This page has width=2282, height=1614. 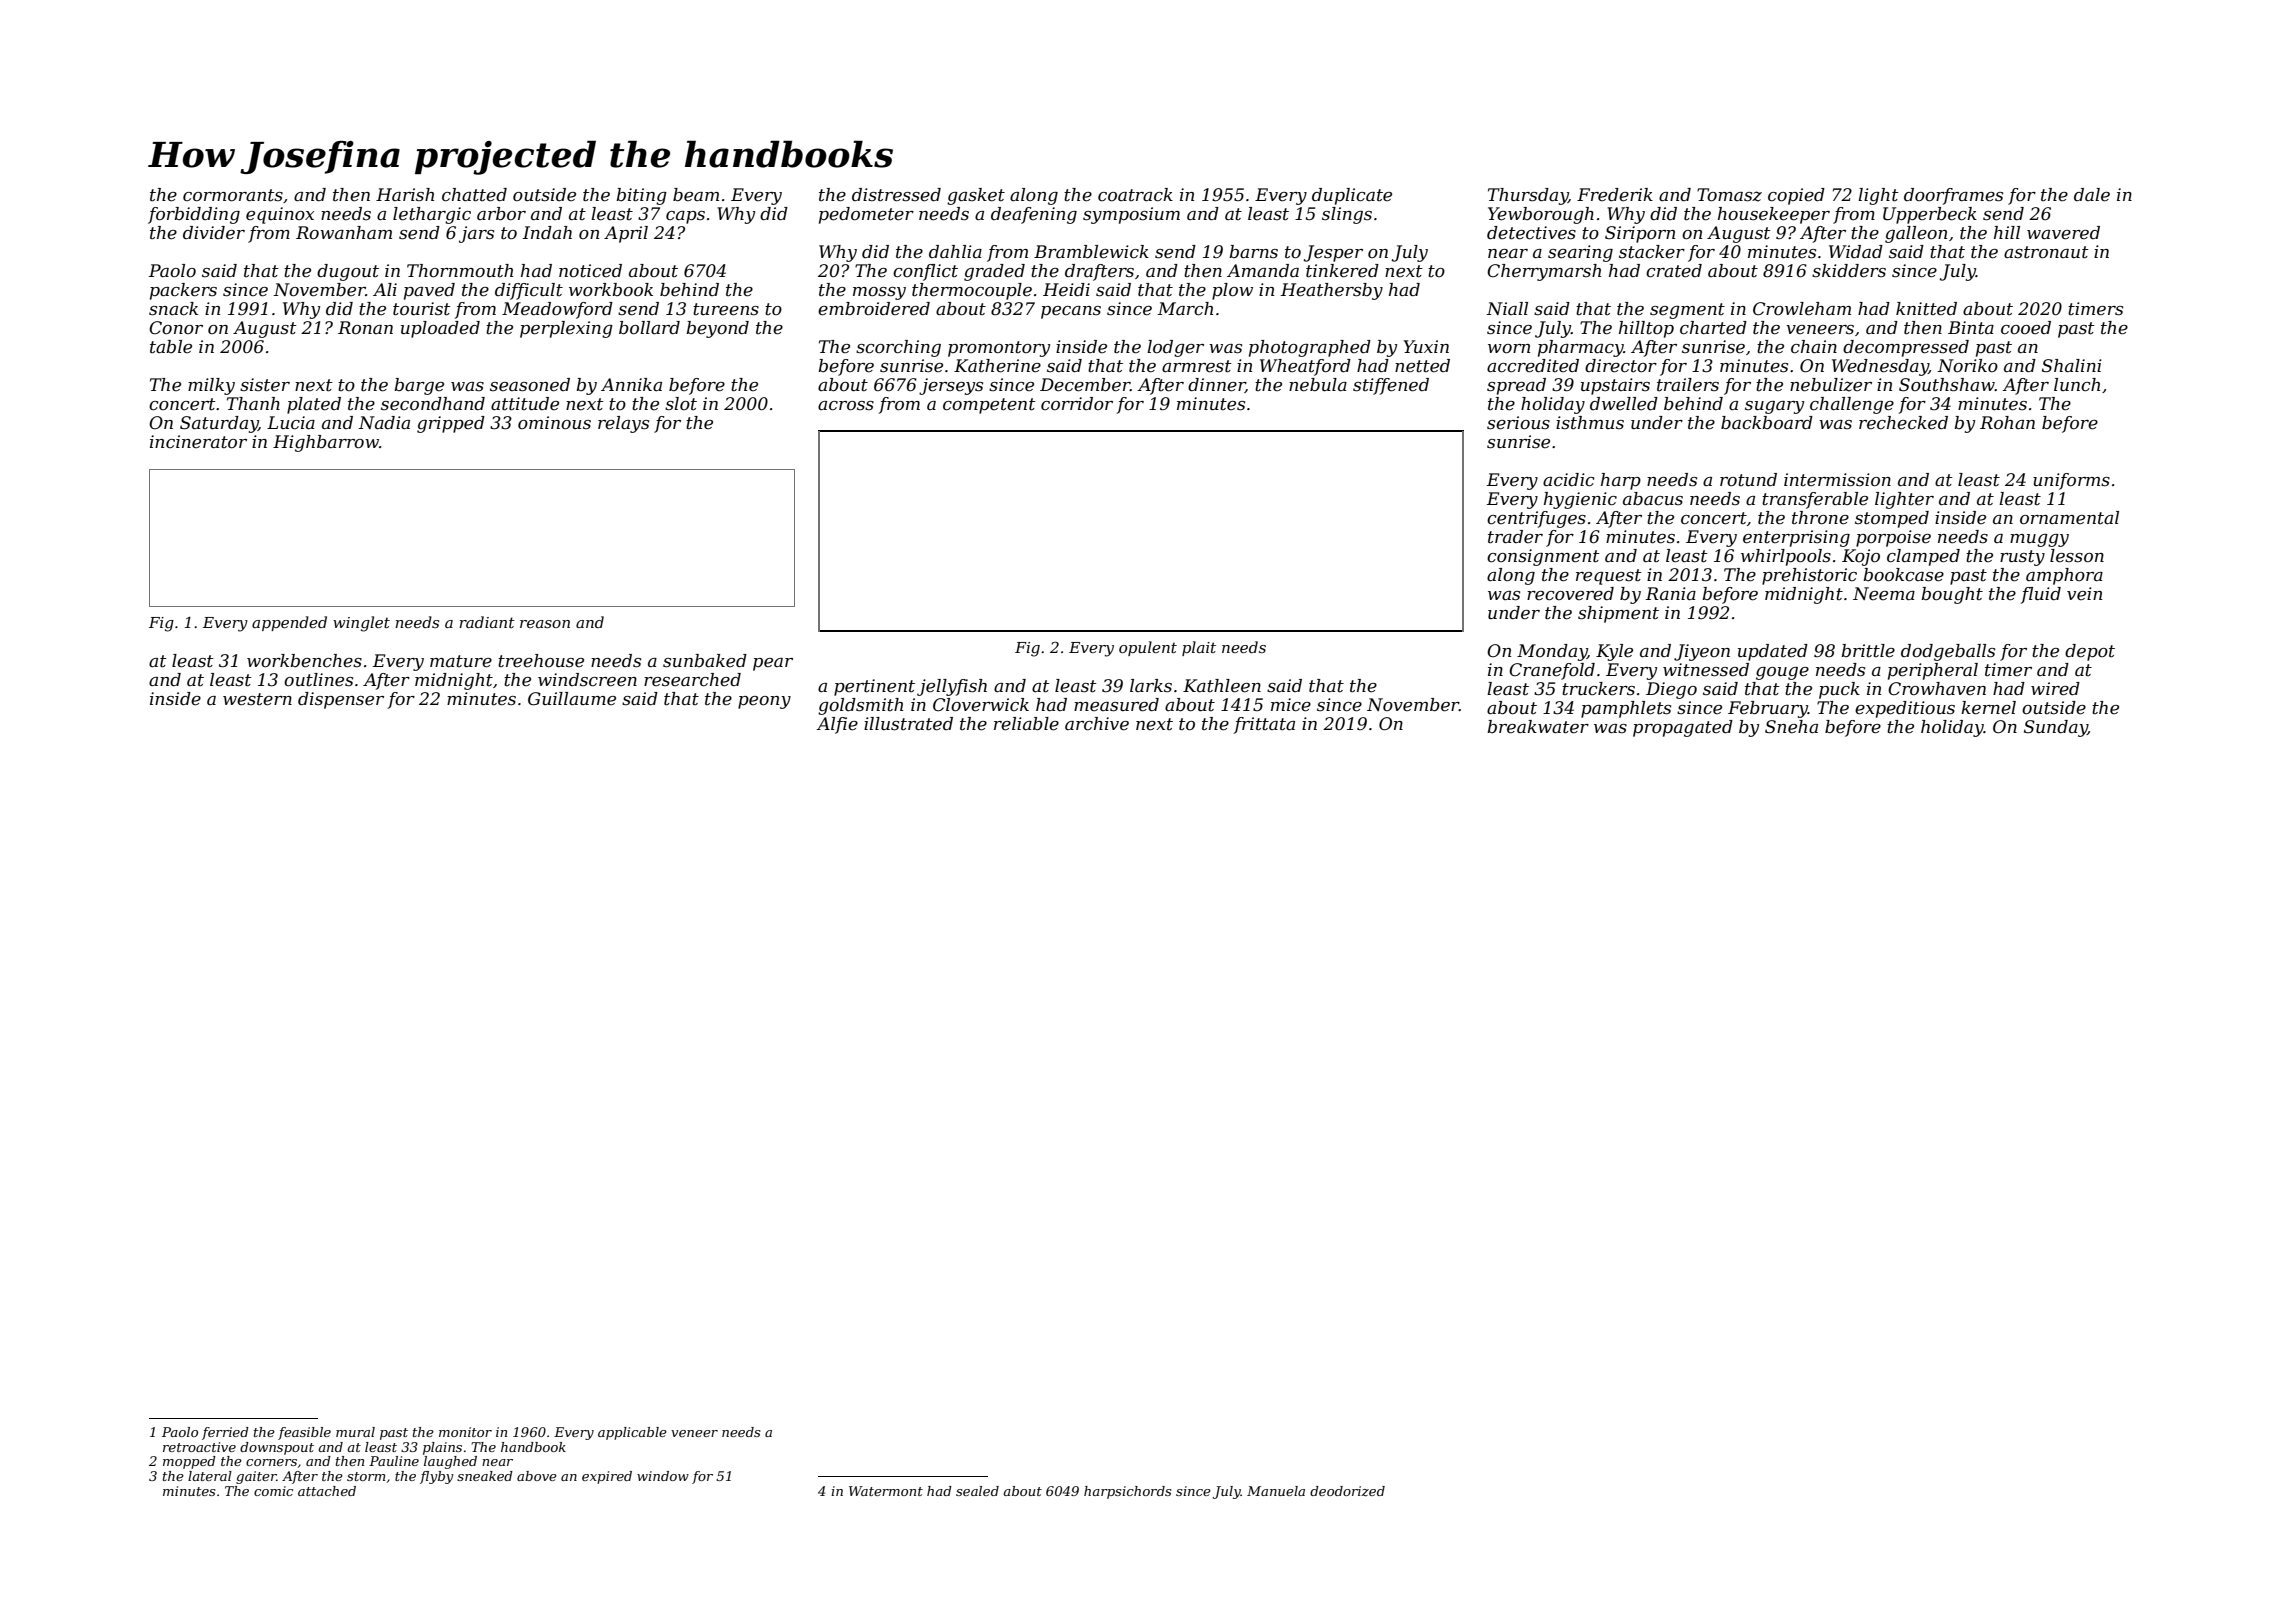 What do you see at coordinates (1820, 518) in the page?
I see `throne` at bounding box center [1820, 518].
